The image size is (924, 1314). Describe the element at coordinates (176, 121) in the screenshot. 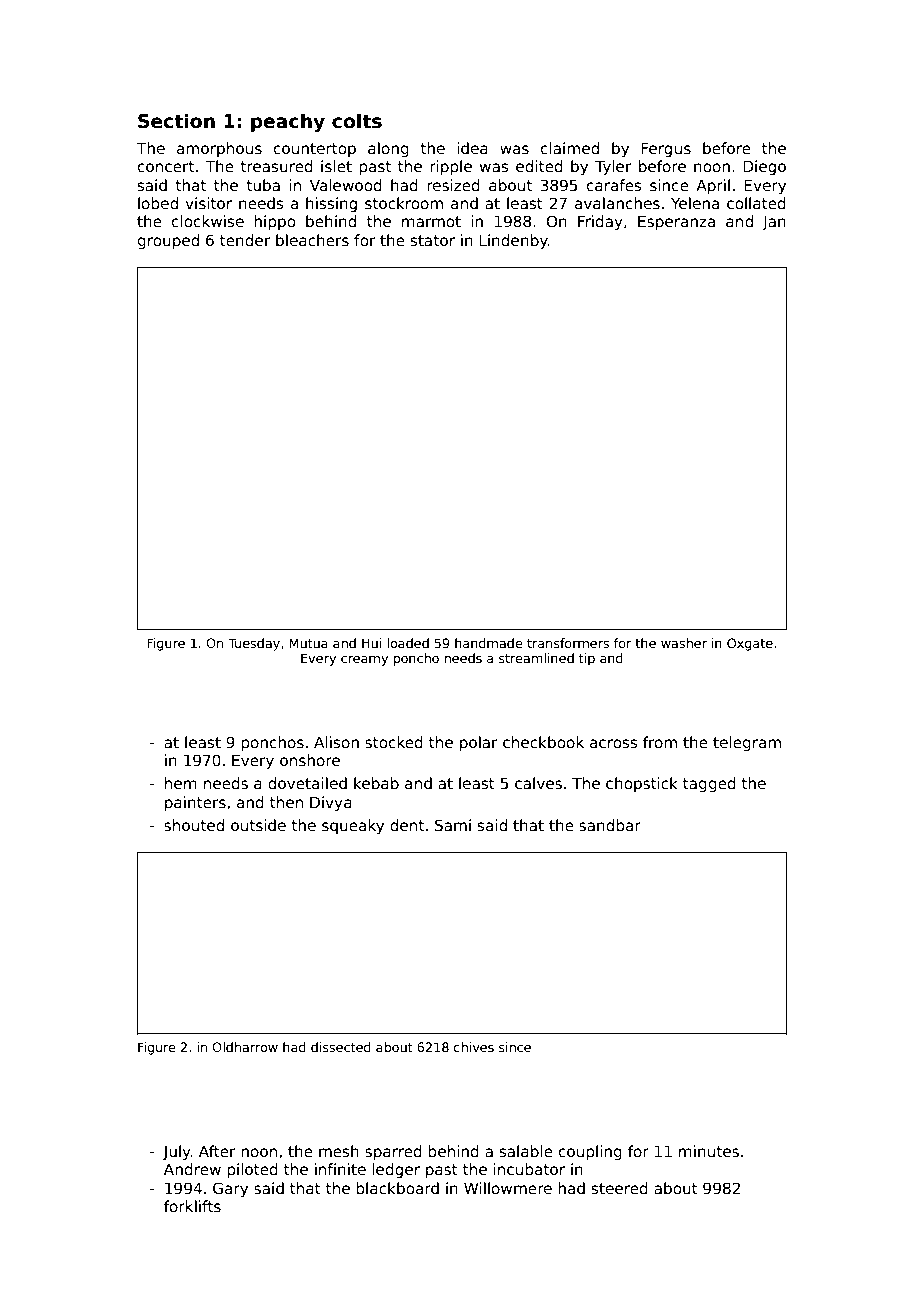

I see `Section` at that location.
